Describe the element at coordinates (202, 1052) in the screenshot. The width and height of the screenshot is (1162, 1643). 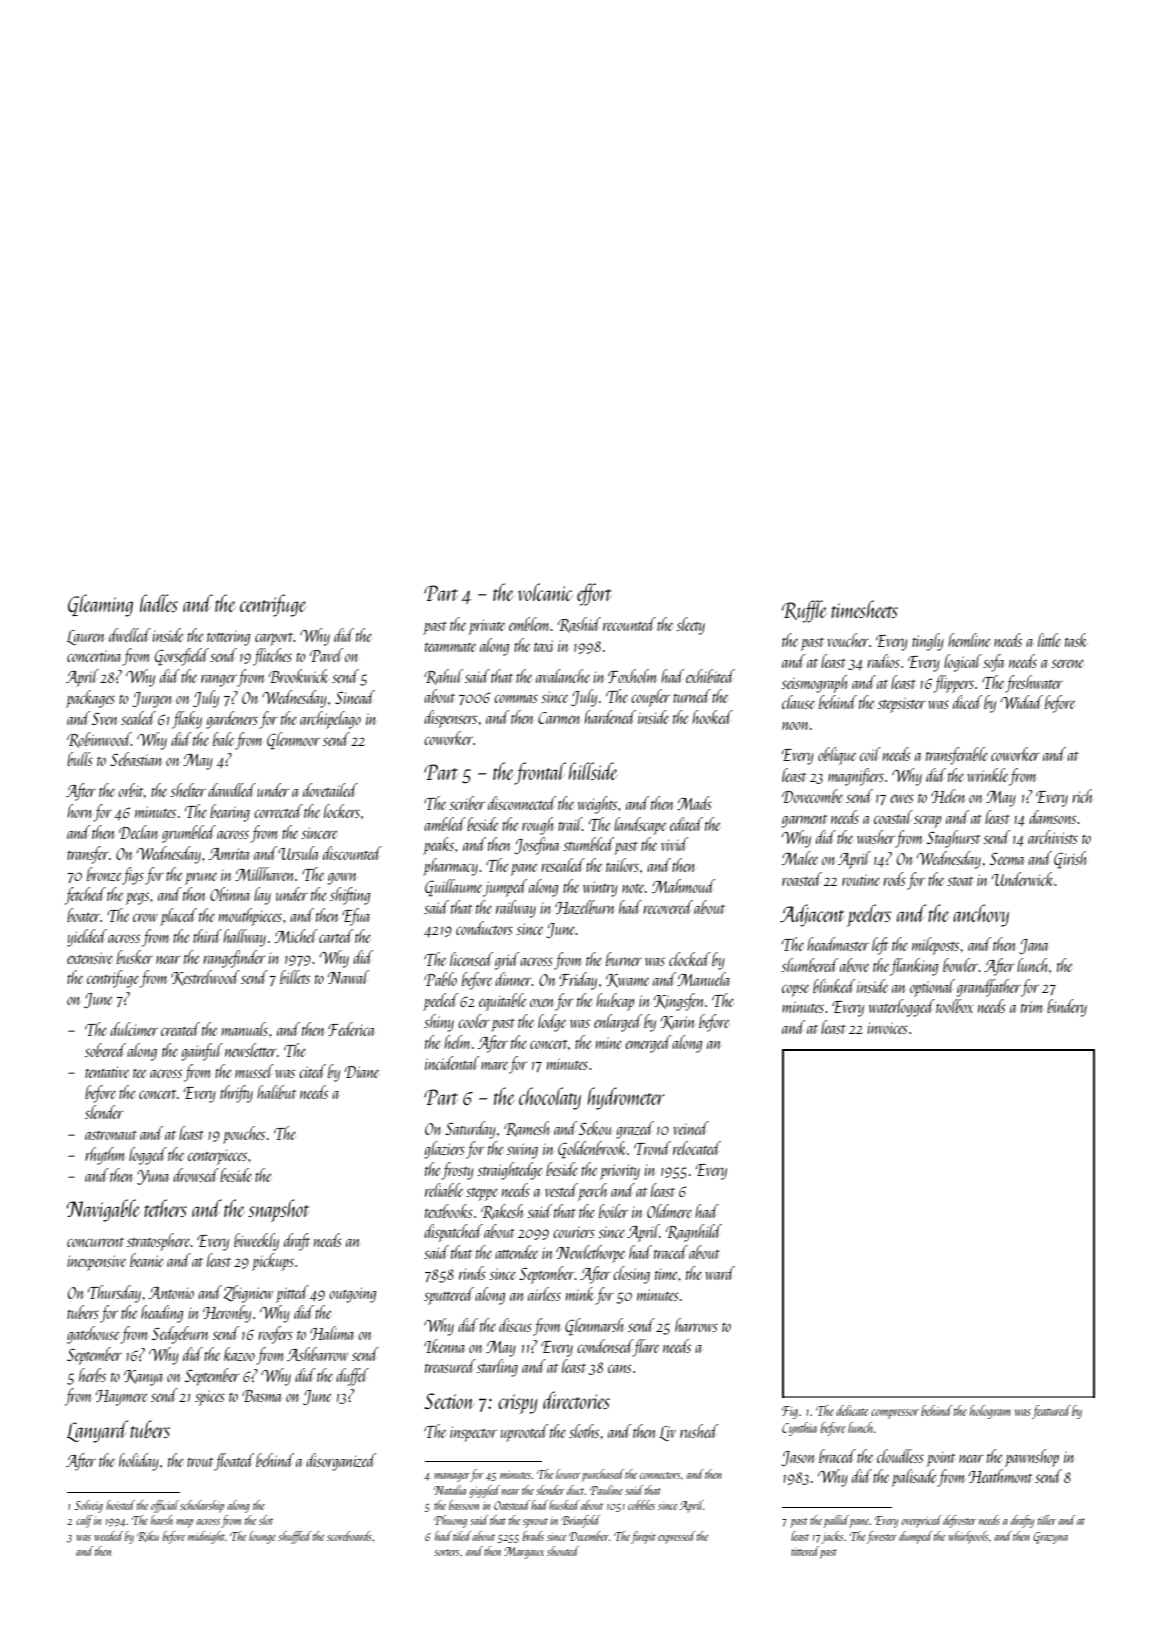
I see `gainful` at that location.
